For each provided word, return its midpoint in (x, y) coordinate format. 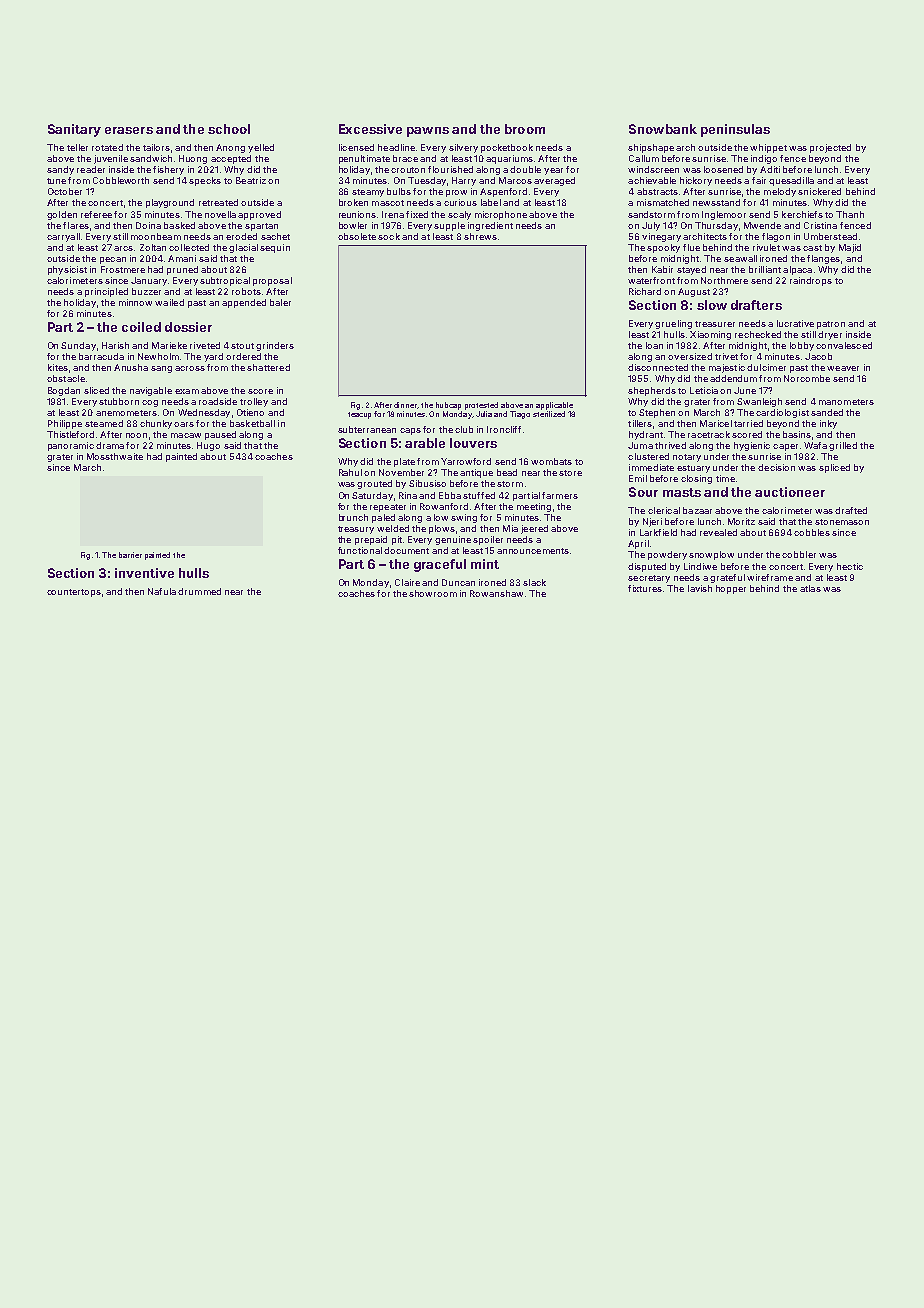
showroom (433, 593)
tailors (156, 147)
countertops (74, 593)
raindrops (811, 281)
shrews (480, 236)
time (725, 478)
